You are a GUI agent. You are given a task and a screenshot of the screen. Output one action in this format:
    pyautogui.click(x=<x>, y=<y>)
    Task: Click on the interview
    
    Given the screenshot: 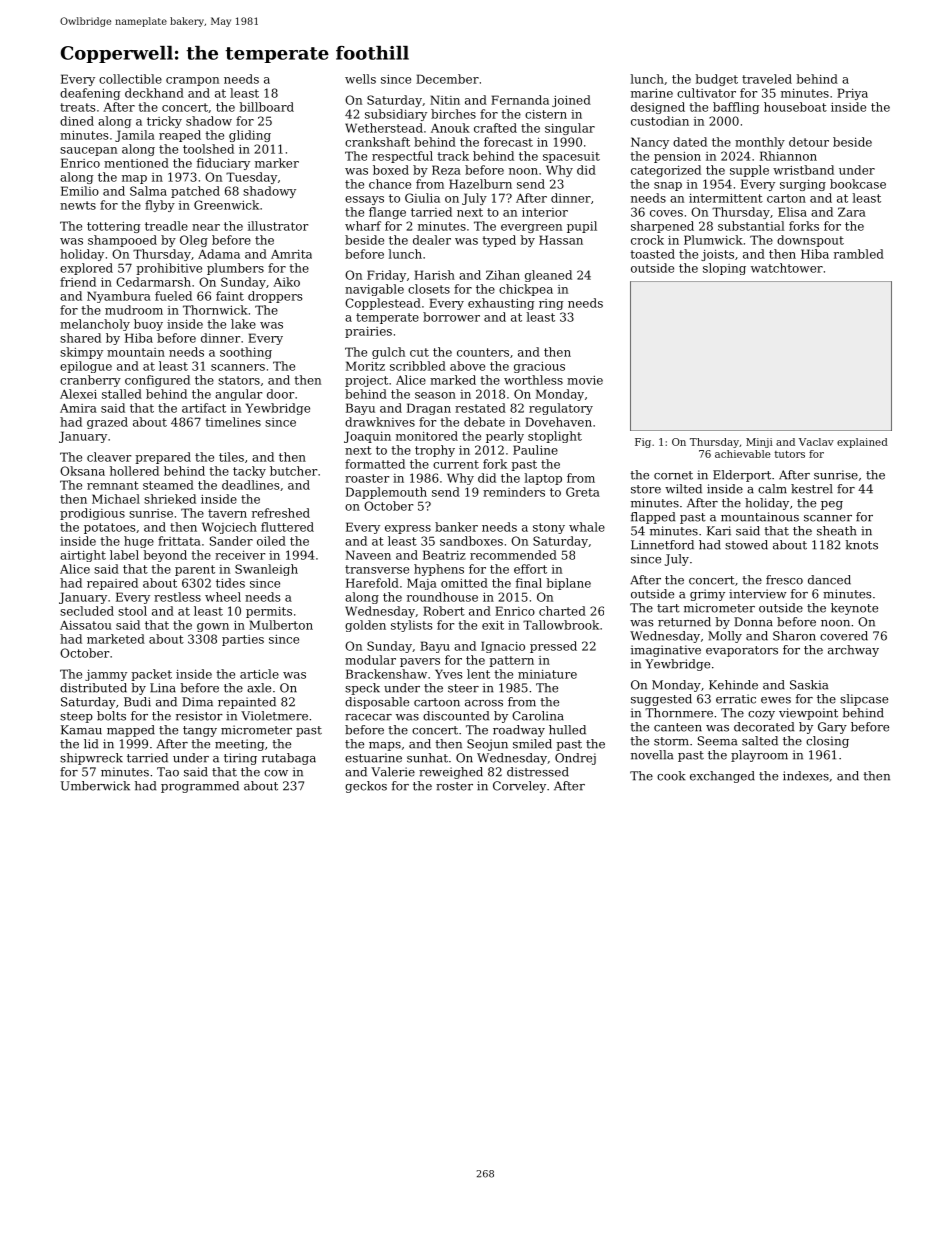 What is the action you would take?
    pyautogui.click(x=758, y=594)
